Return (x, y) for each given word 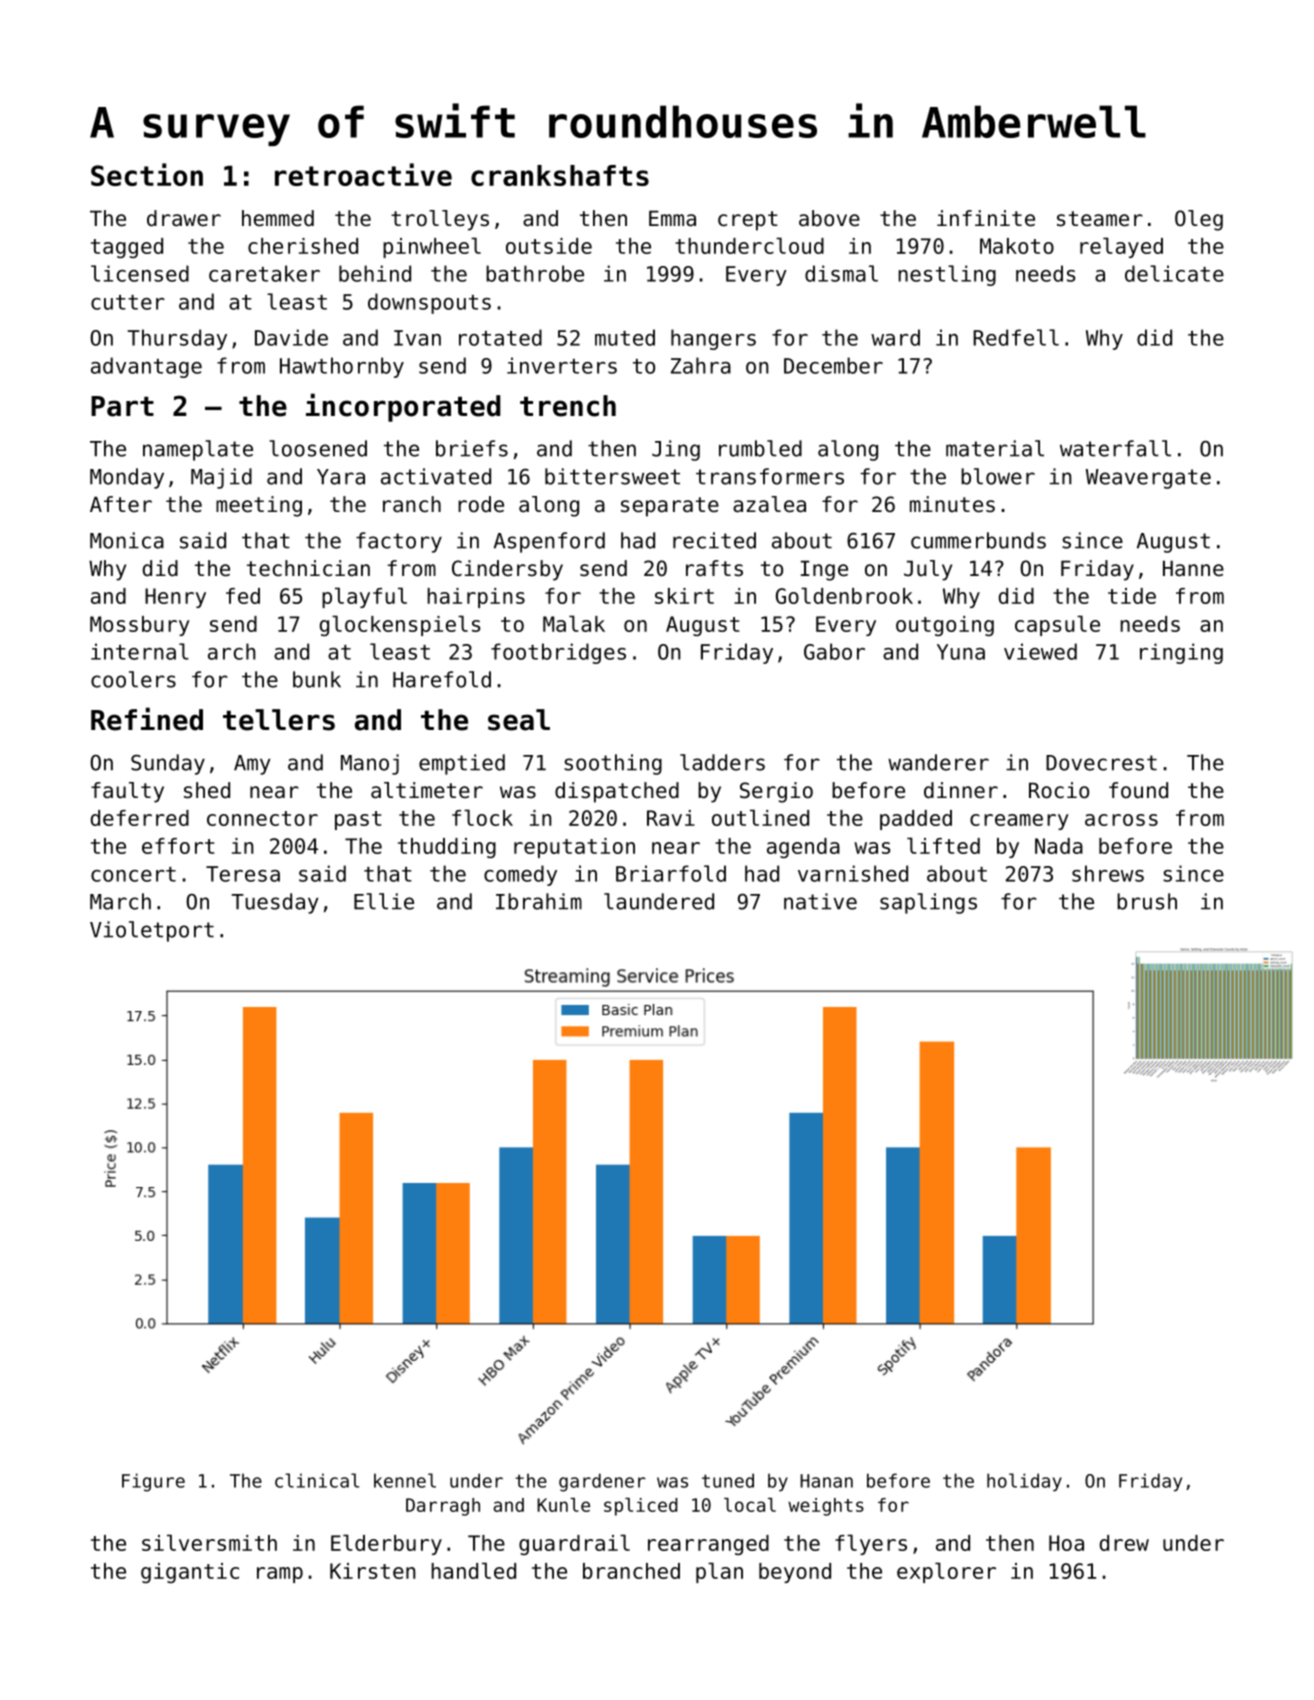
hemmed (278, 218)
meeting (259, 506)
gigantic (190, 1573)
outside (549, 246)
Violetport (152, 931)
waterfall (1115, 448)
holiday (1024, 1482)
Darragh (443, 1507)
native (820, 901)
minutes (952, 504)
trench (568, 406)
